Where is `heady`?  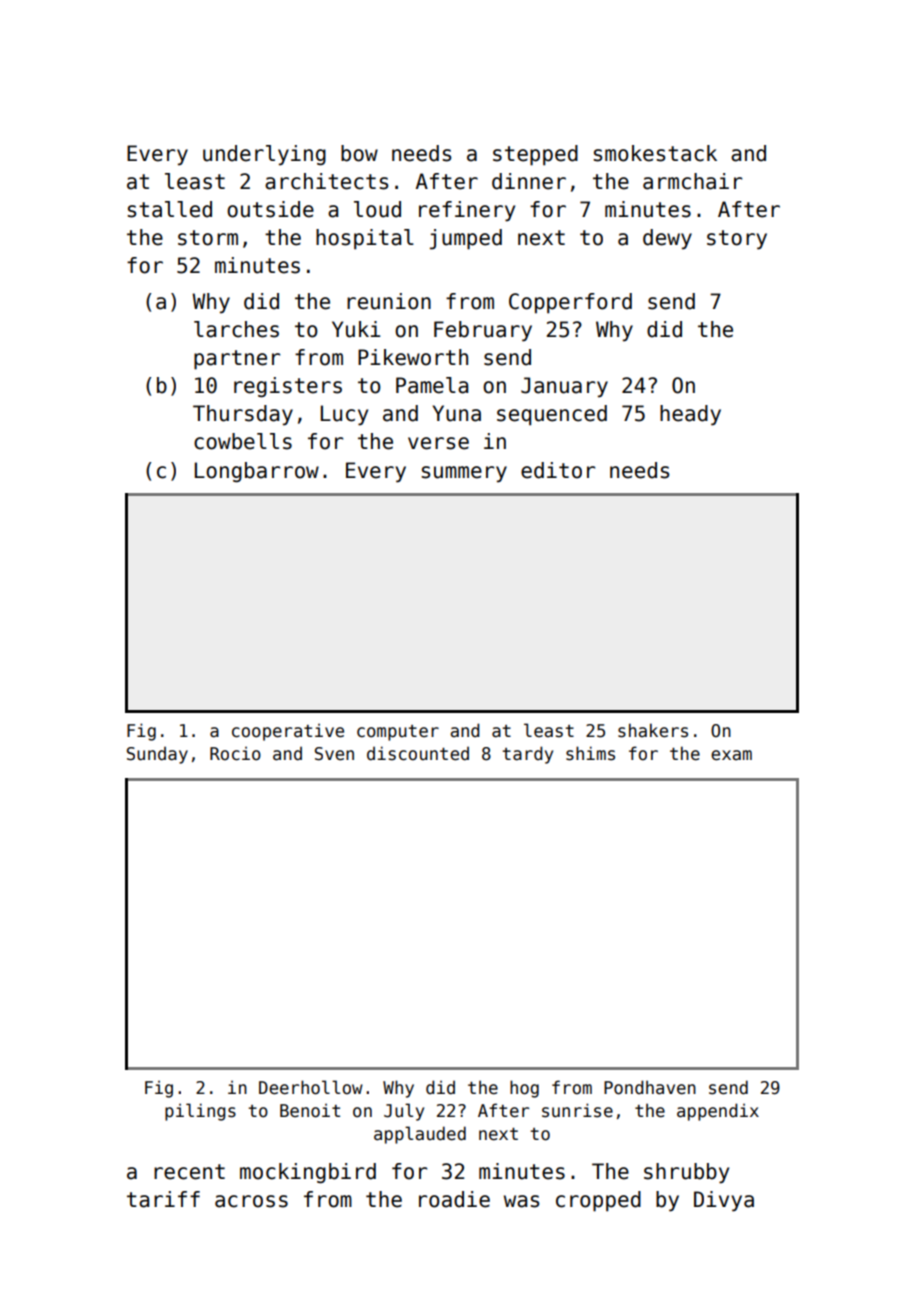
heady is located at coordinates (690, 415).
